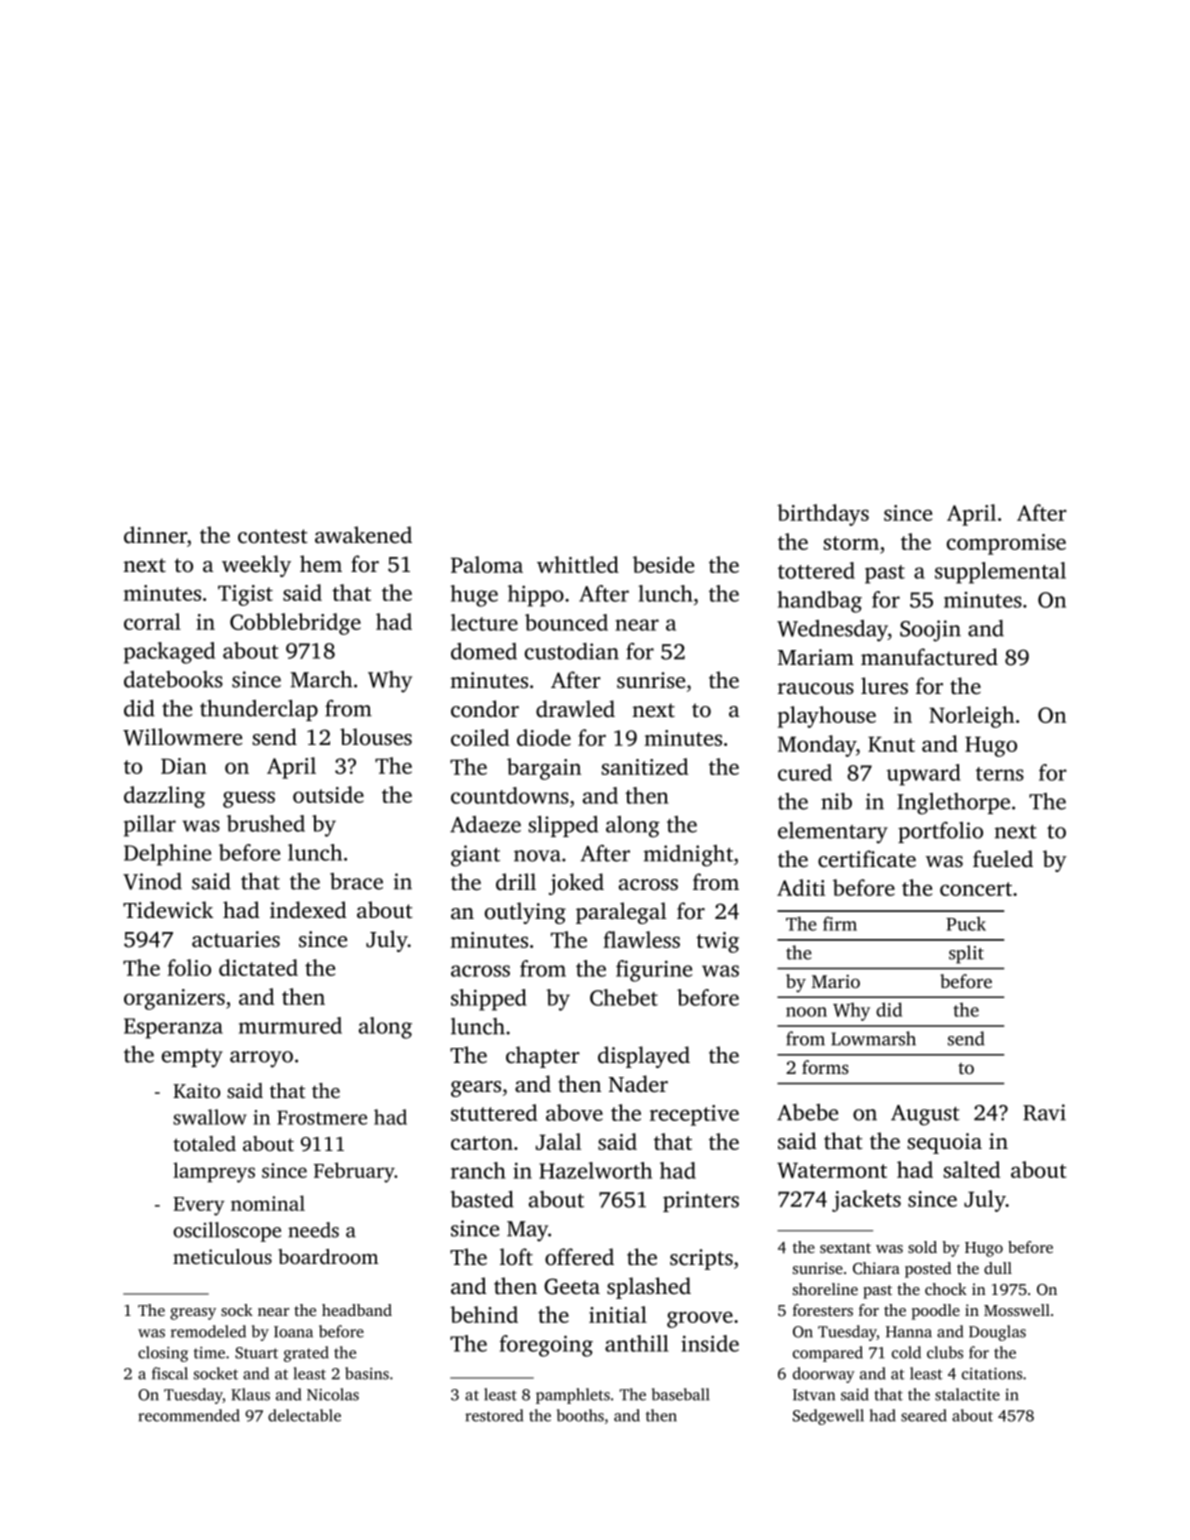  Describe the element at coordinates (484, 1314) in the image. I see `behind` at that location.
